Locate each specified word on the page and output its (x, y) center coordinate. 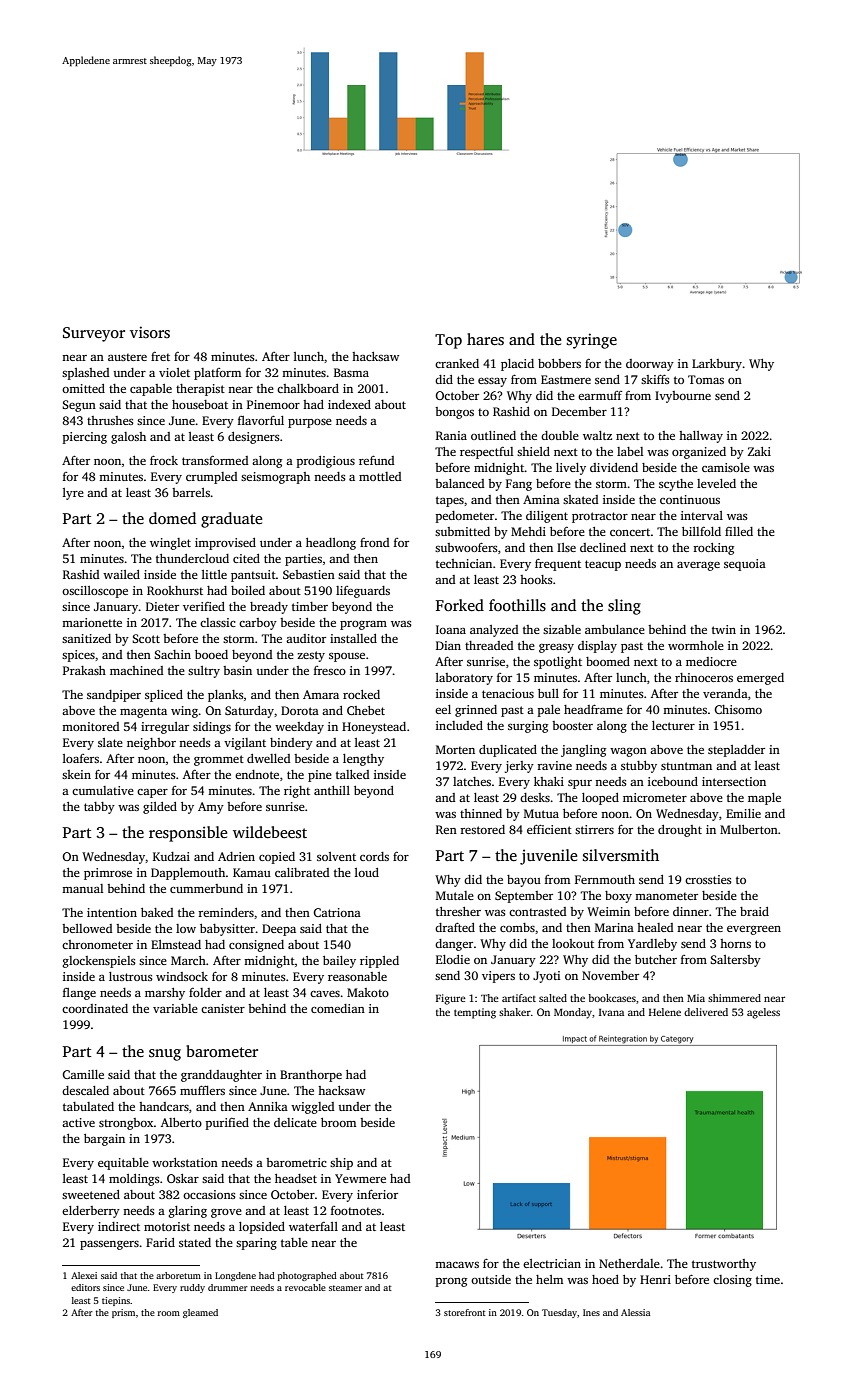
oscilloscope (95, 592)
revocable (305, 1287)
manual (82, 888)
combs (517, 927)
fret (160, 356)
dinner (691, 911)
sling (624, 607)
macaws (457, 1265)
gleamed (200, 1313)
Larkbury (717, 365)
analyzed (494, 631)
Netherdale (629, 1263)
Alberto (181, 1122)
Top (448, 341)
